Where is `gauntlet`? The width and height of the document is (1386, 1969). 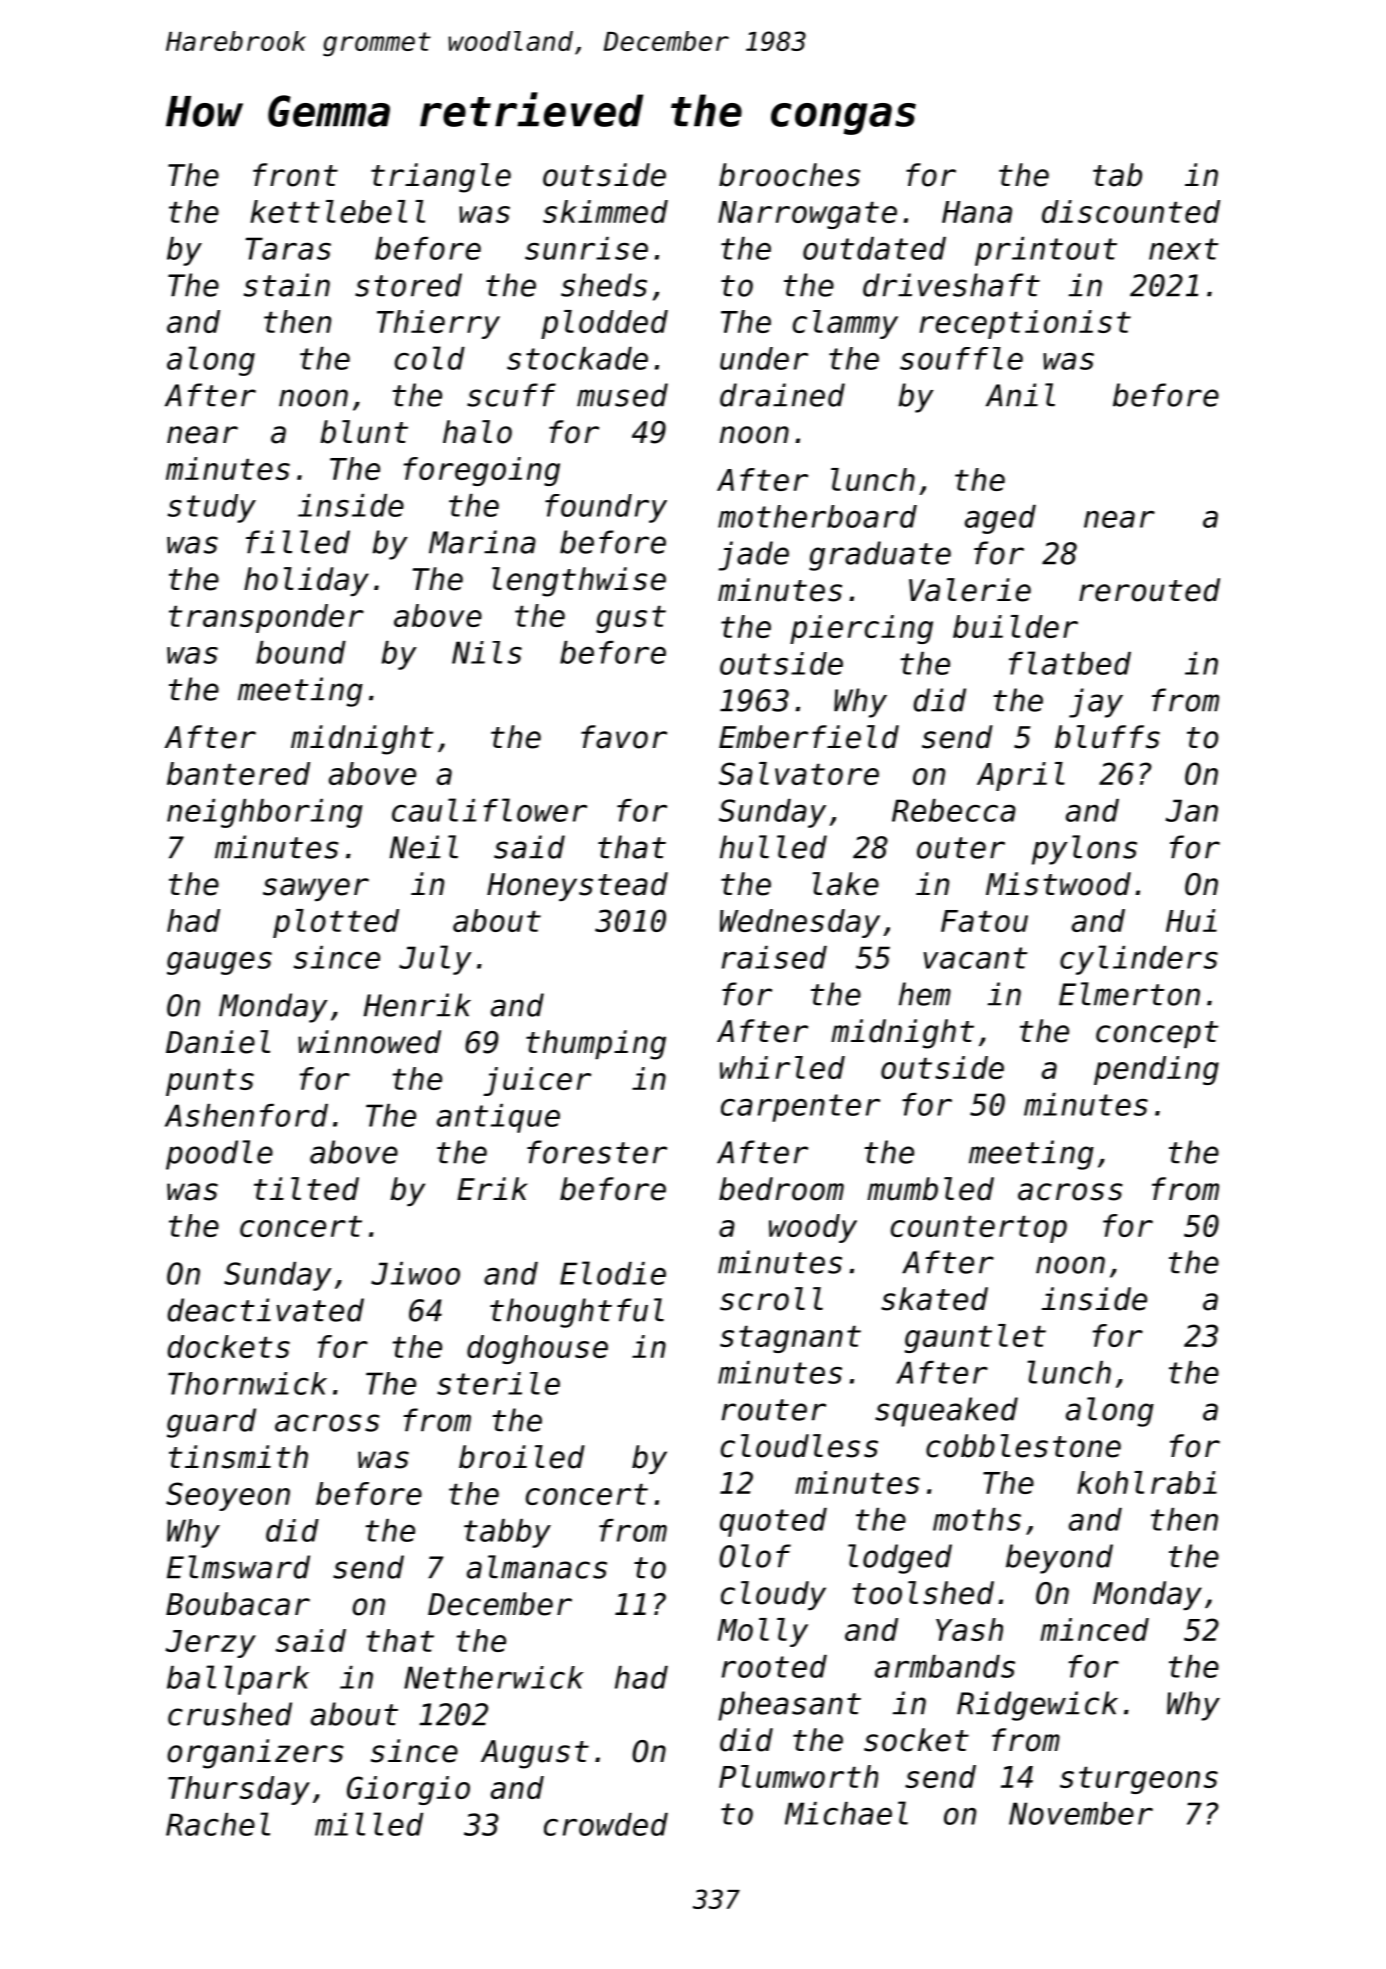 gauntlet is located at coordinates (975, 1338).
